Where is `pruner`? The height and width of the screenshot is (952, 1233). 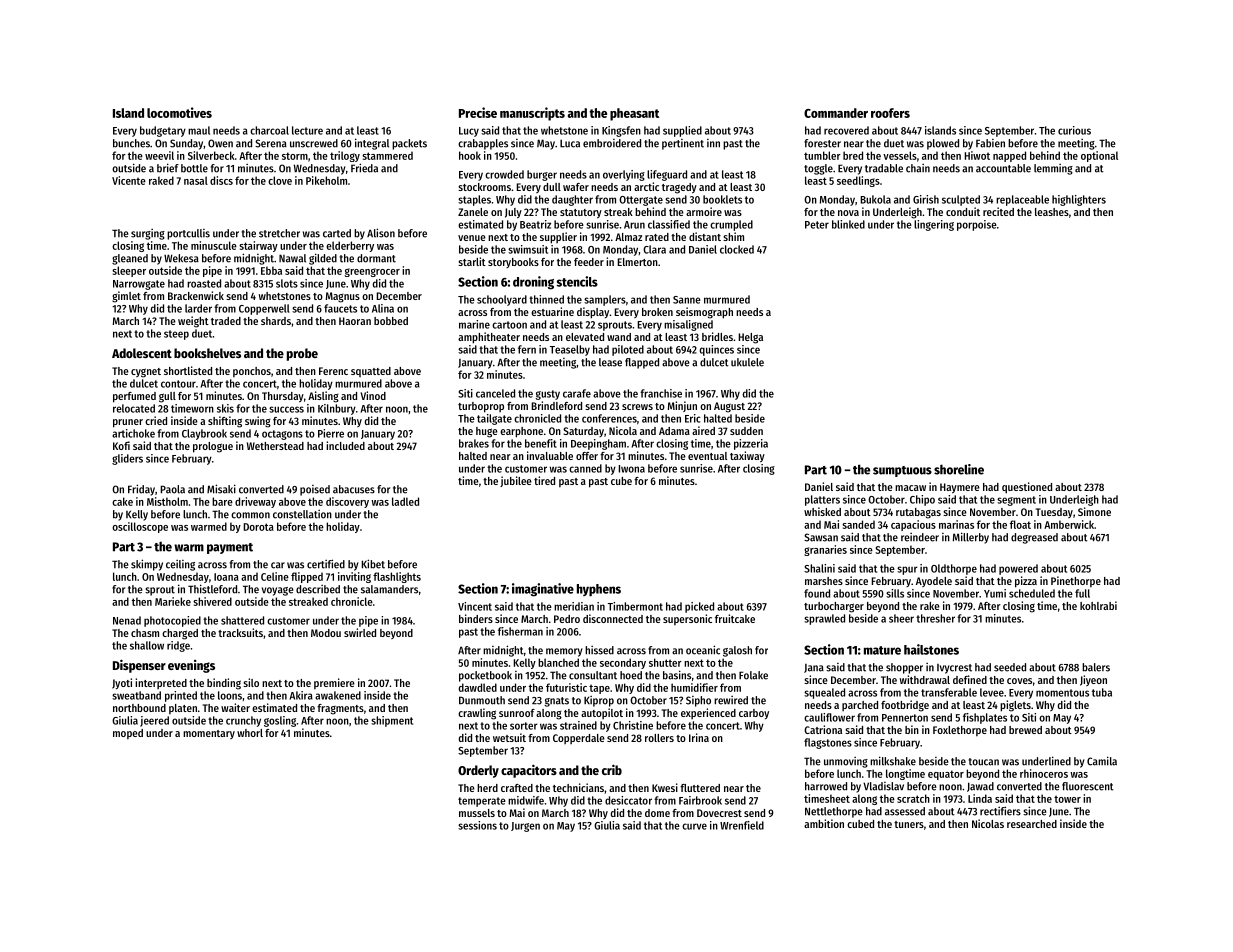 pruner is located at coordinates (128, 423).
